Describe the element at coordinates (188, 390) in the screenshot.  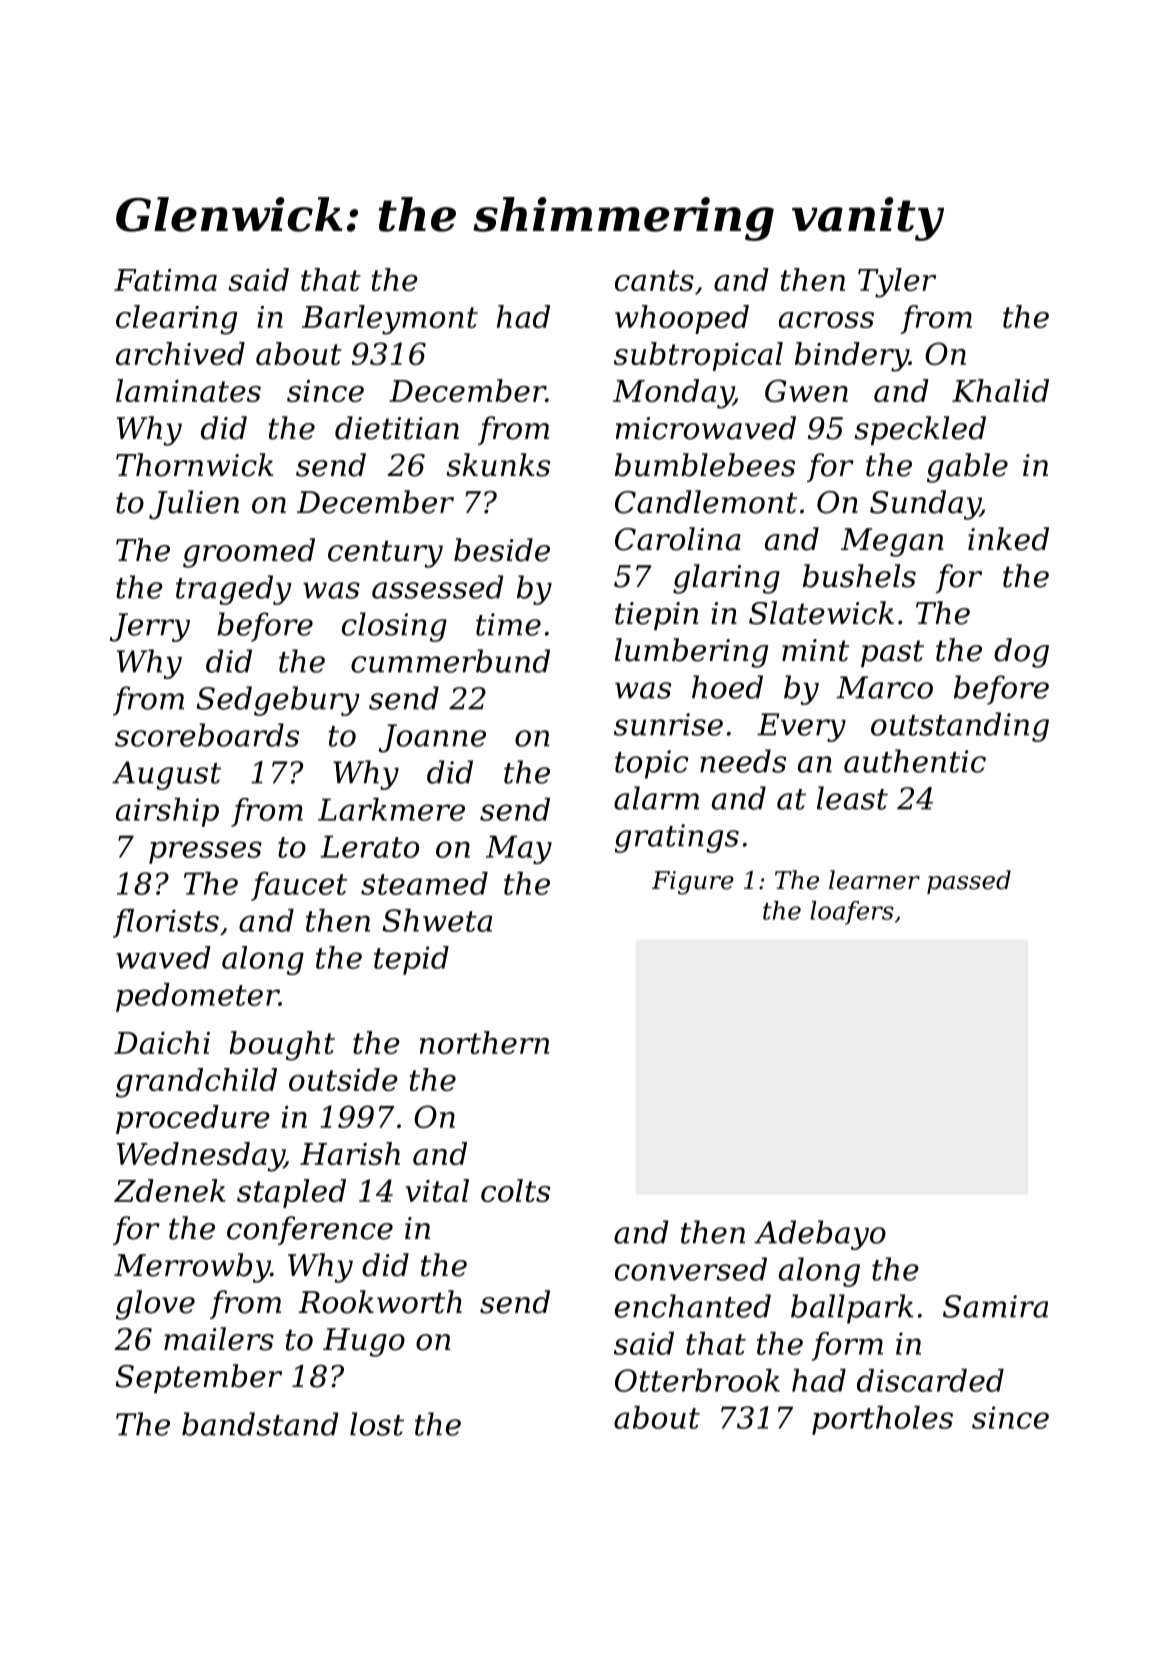
I see `laminates` at that location.
